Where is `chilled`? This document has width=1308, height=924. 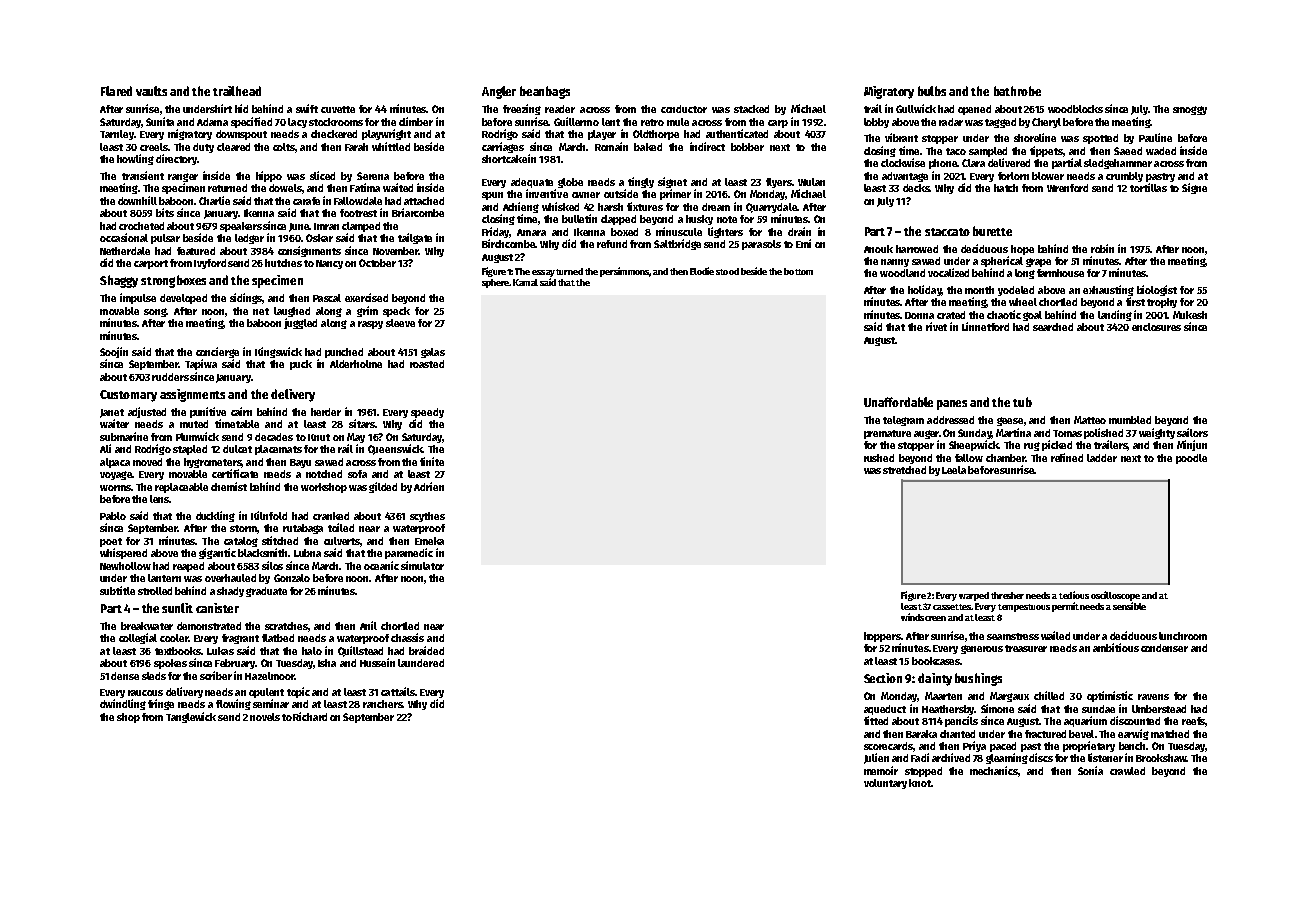 chilled is located at coordinates (1049, 695).
